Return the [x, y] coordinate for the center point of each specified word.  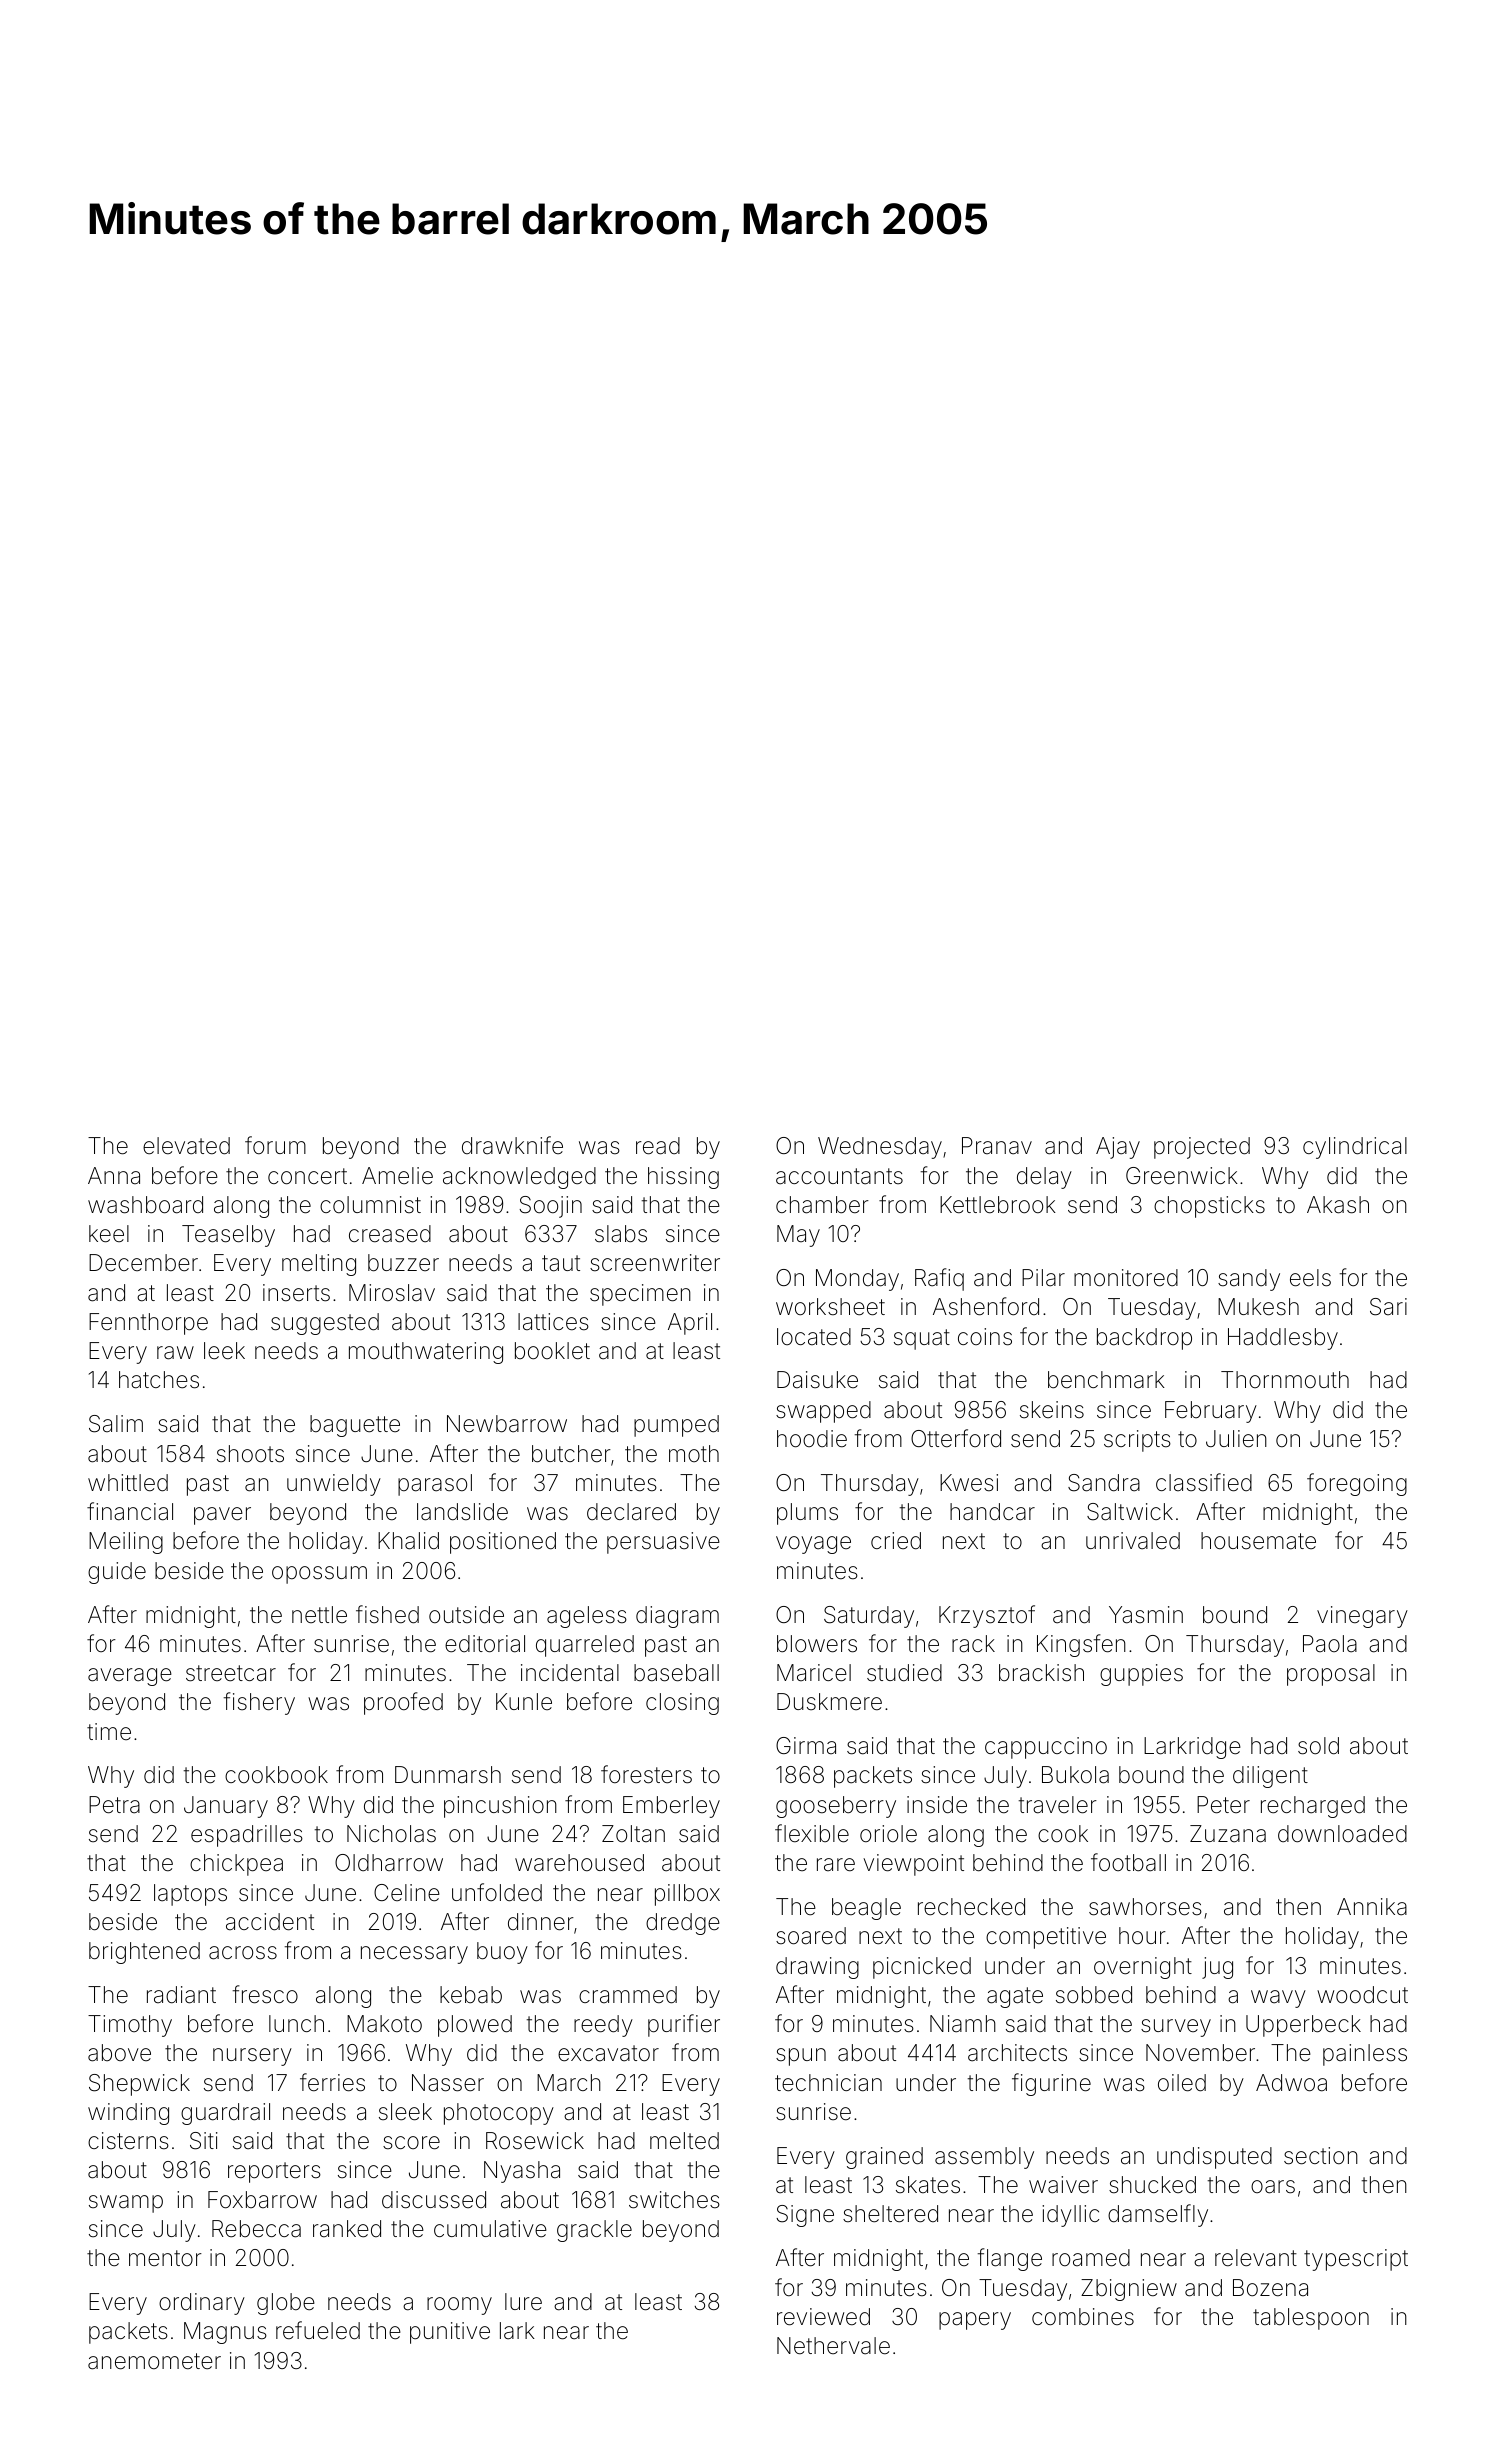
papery [975, 2321]
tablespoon [1311, 2319]
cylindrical [1355, 1148]
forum [275, 1145]
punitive [450, 2333]
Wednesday [880, 1148]
